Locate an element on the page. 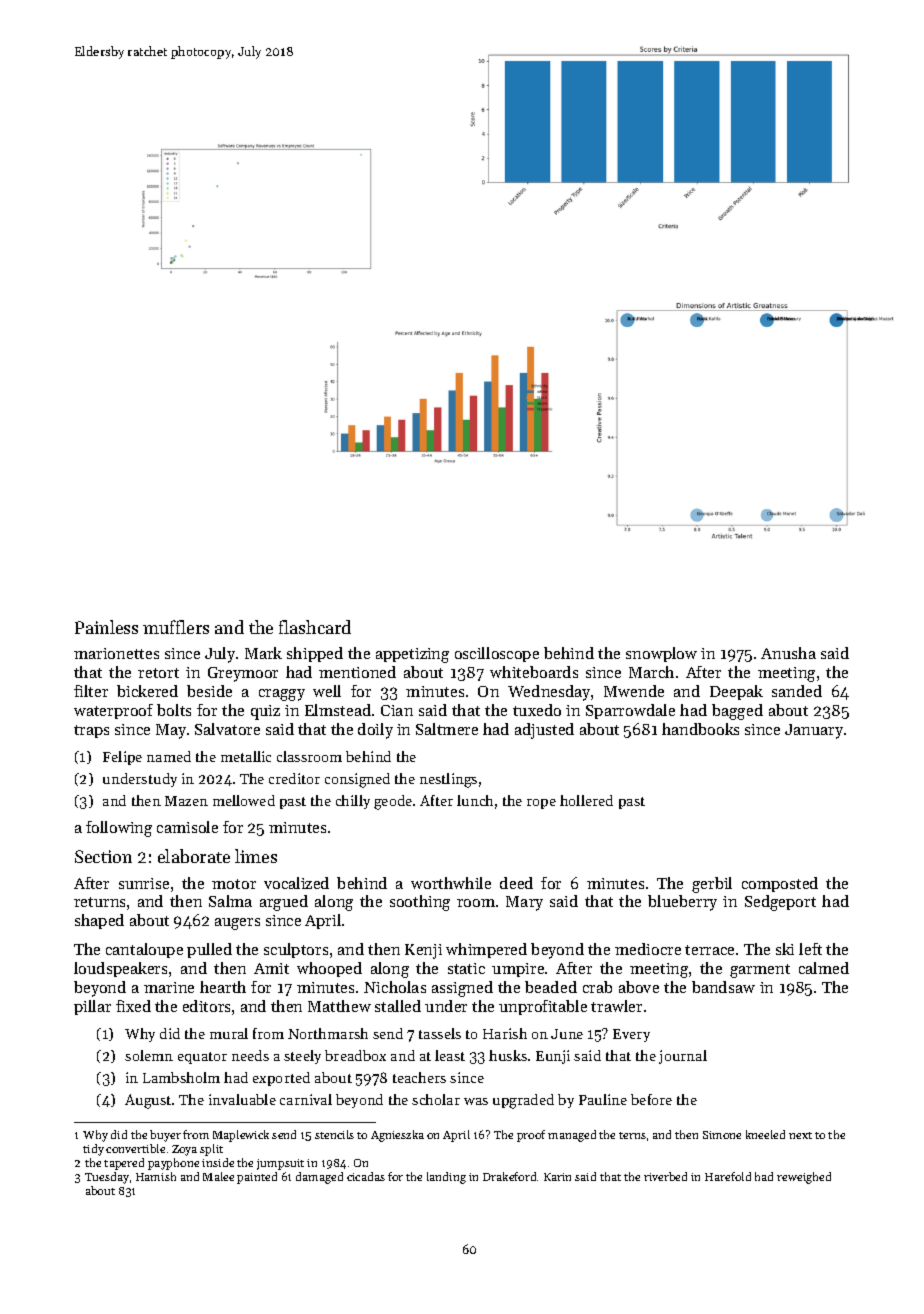 This image has height=1314, width=924. reweighed is located at coordinates (804, 1178).
